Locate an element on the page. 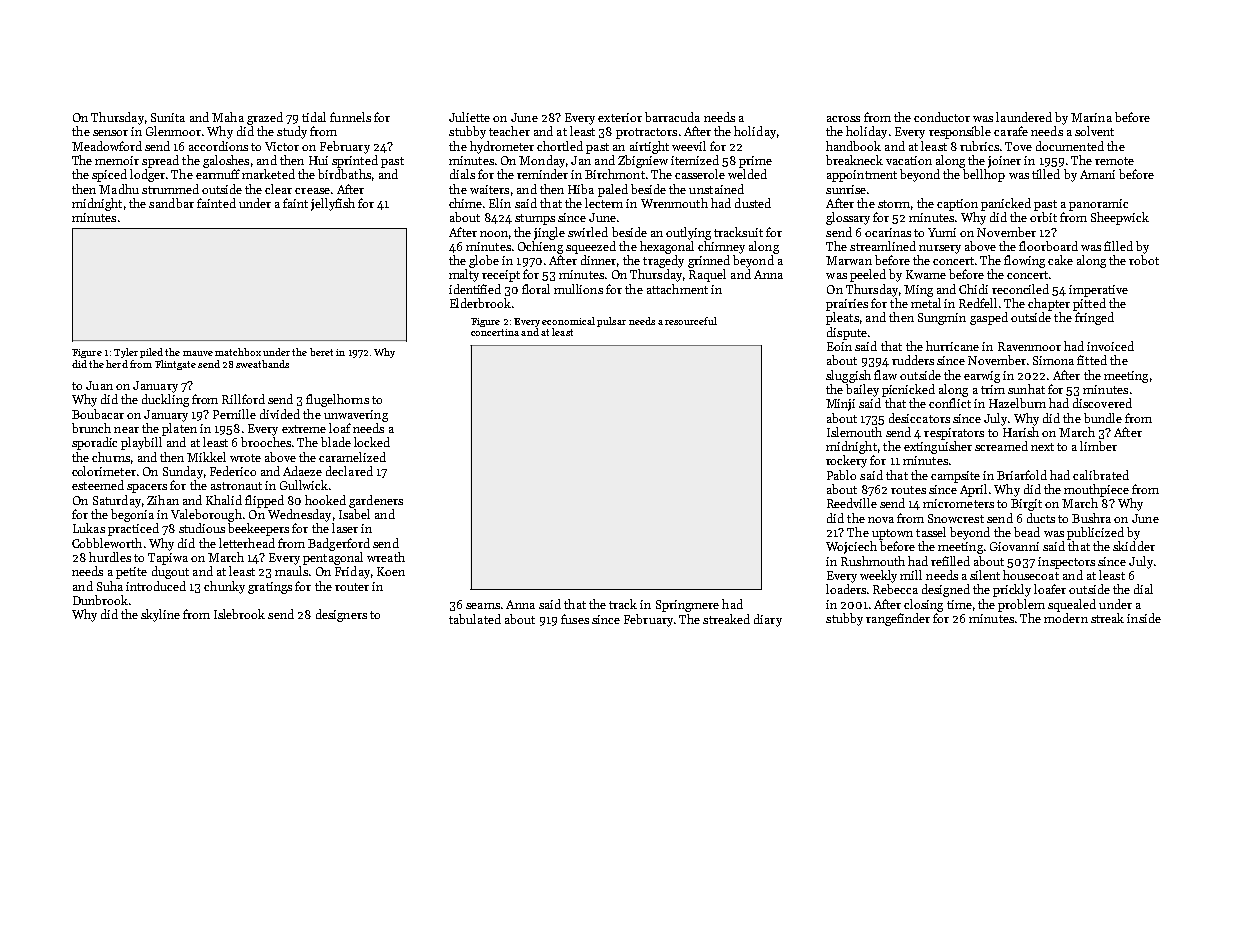  Tyler is located at coordinates (126, 353).
